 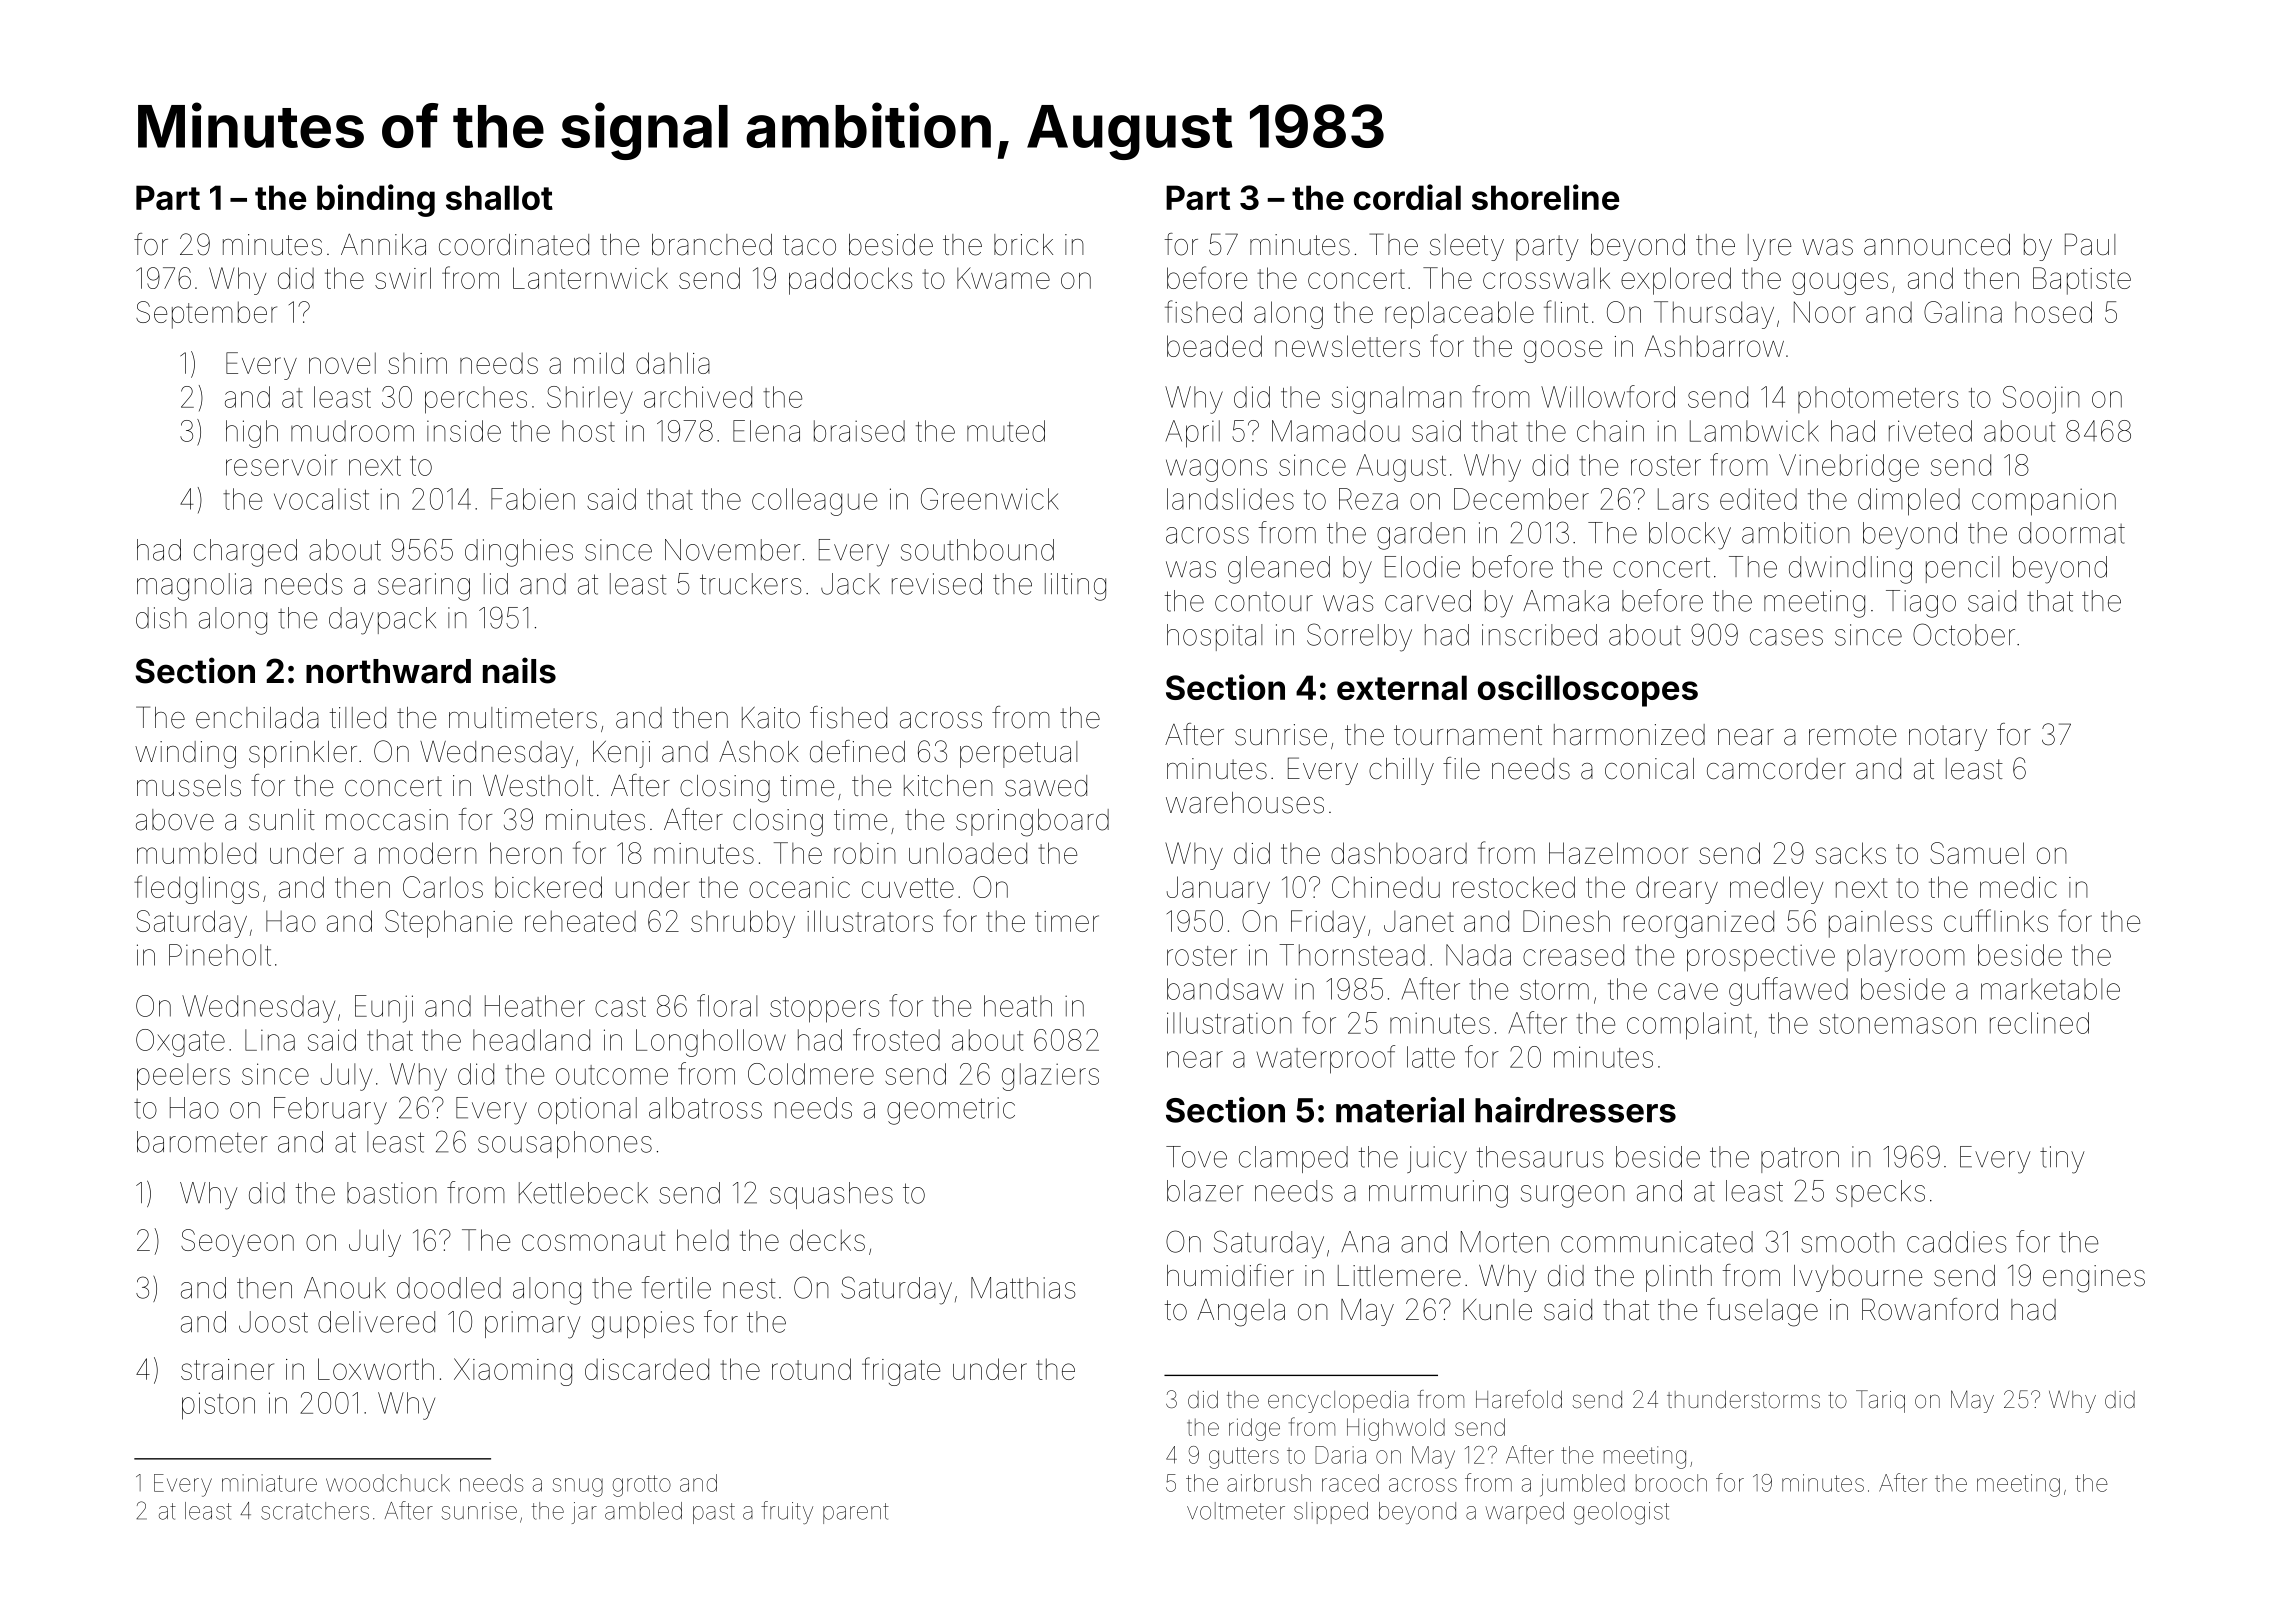 What do you see at coordinates (1399, 1276) in the image?
I see `Littlemere` at bounding box center [1399, 1276].
